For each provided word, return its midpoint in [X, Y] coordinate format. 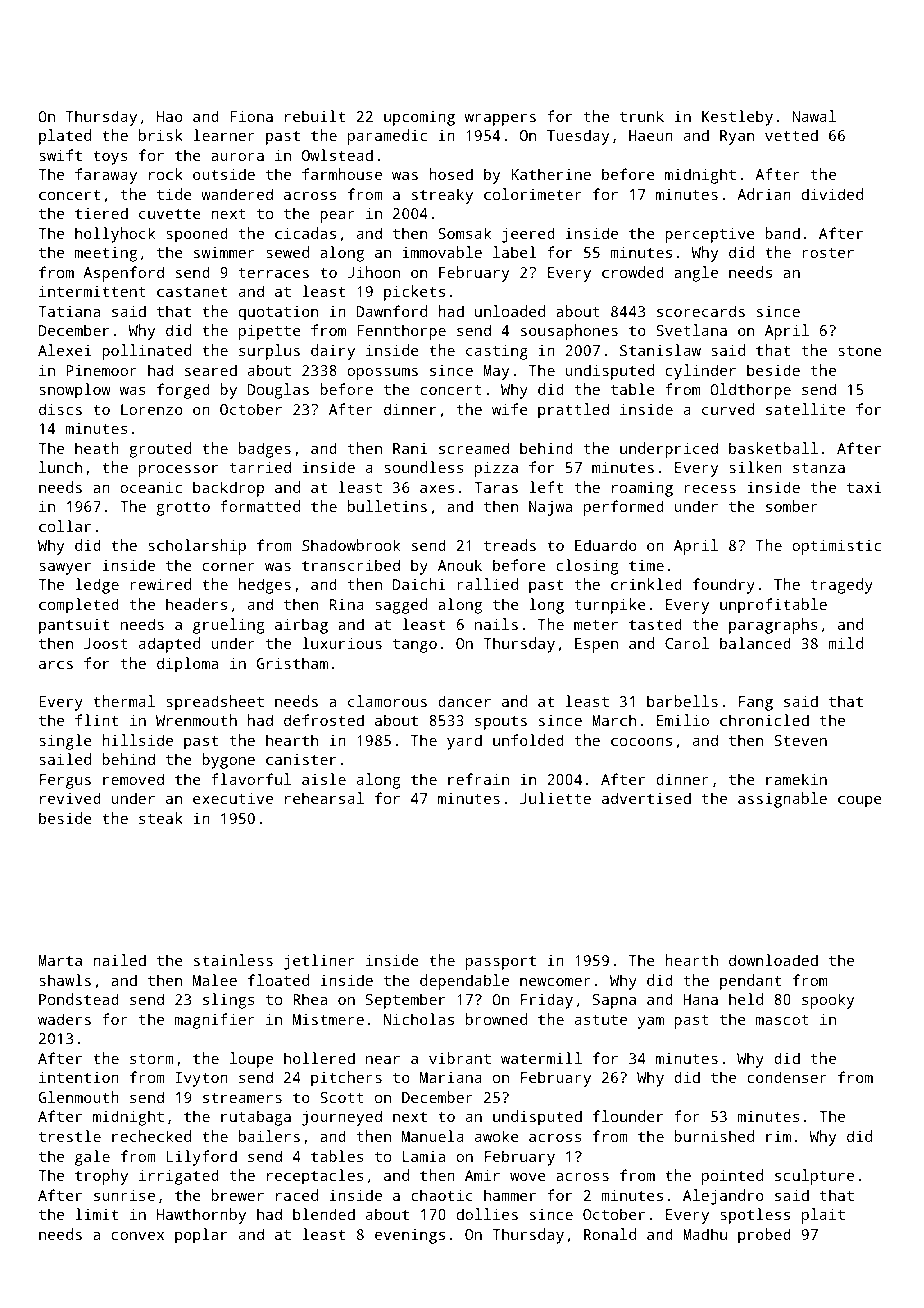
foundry [724, 586]
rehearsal [324, 798]
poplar [201, 1236]
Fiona [251, 116]
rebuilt [315, 116]
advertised [646, 798]
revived [70, 798]
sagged [401, 606]
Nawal [814, 116]
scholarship [197, 547]
